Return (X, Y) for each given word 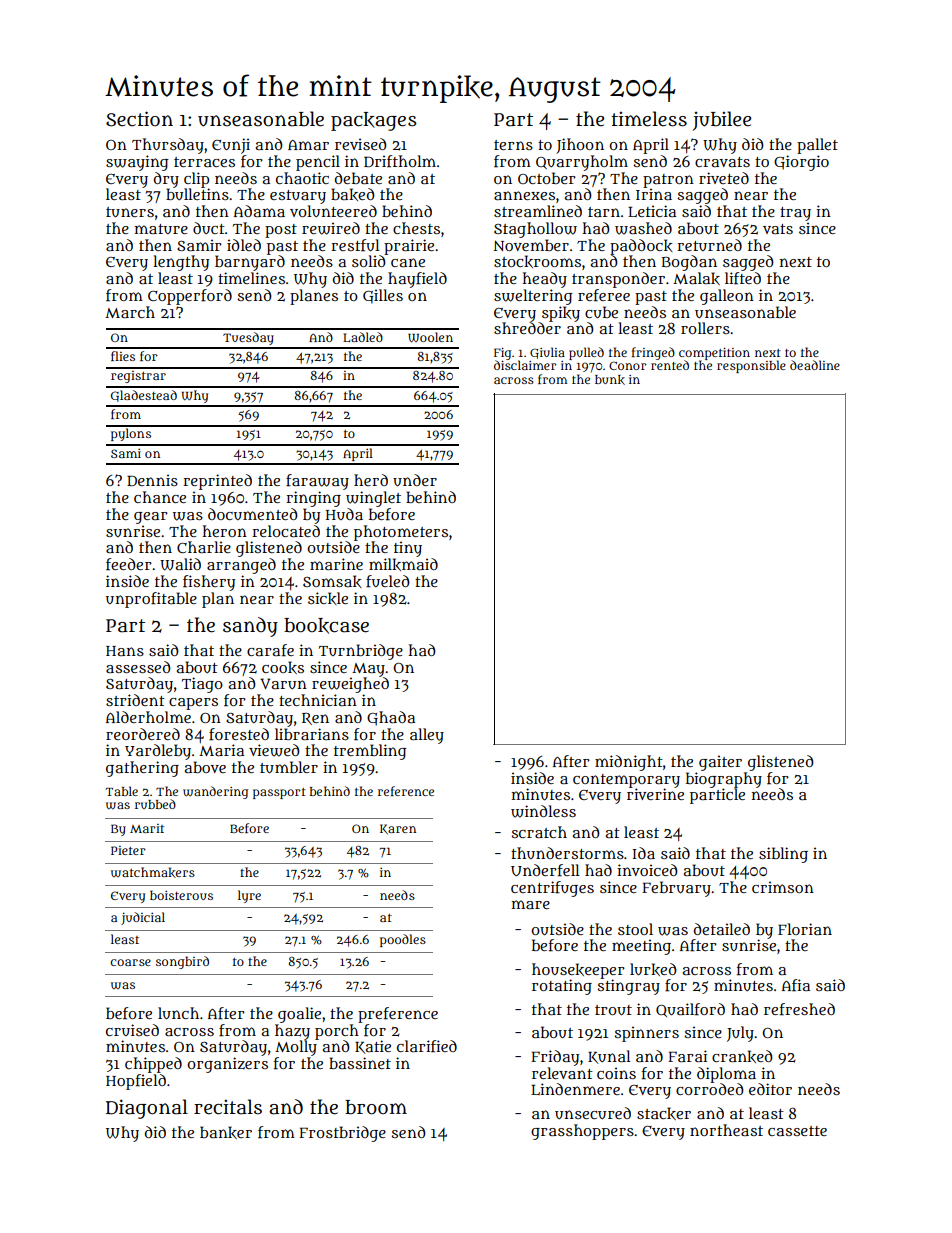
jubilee (722, 121)
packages (374, 121)
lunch (178, 1013)
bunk (610, 380)
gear (151, 518)
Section (139, 119)
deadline (815, 365)
